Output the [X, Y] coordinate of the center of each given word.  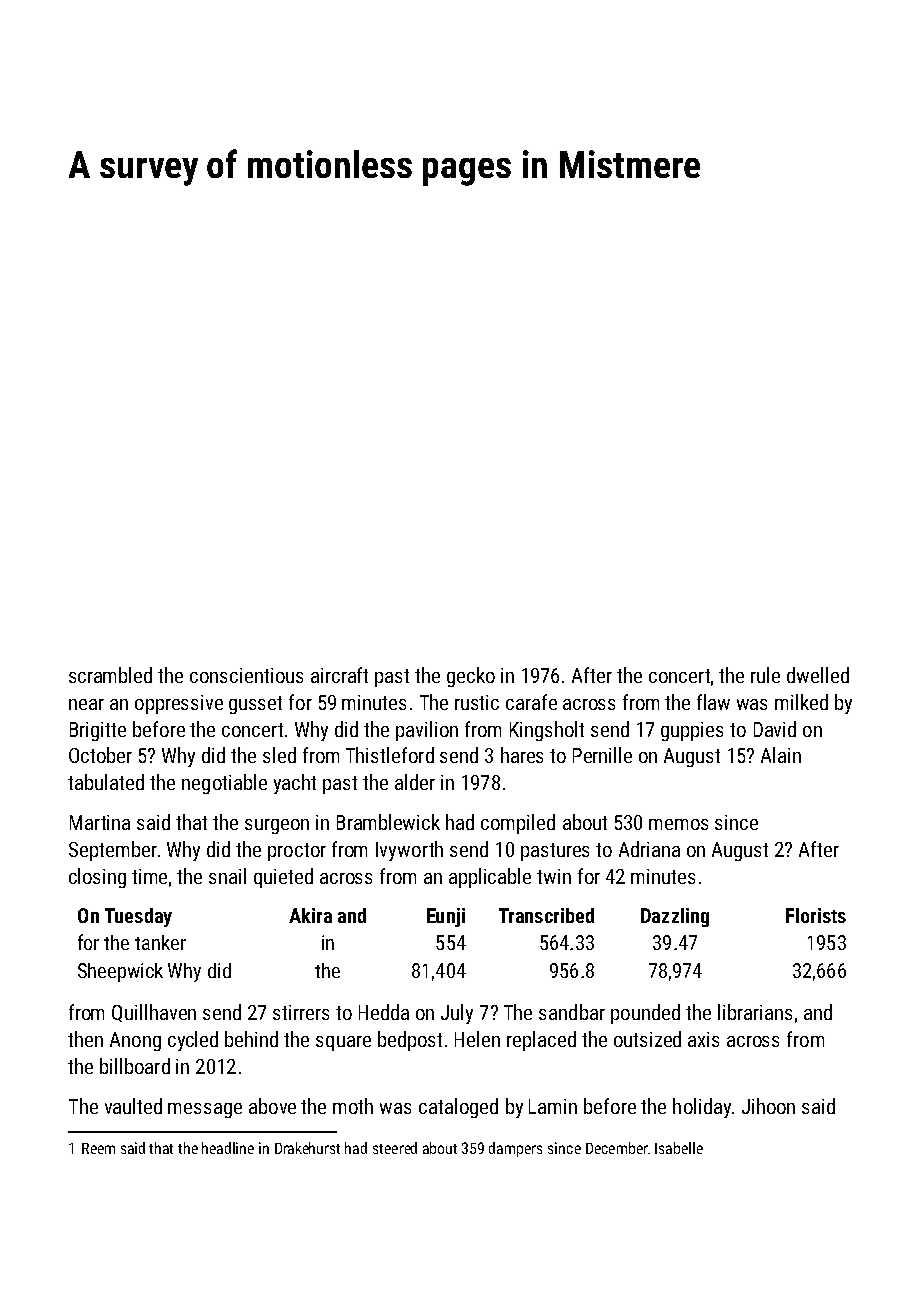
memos [678, 824]
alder [415, 782]
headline [228, 1148]
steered [395, 1148]
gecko [471, 677]
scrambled [110, 675]
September [113, 851]
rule [765, 675]
